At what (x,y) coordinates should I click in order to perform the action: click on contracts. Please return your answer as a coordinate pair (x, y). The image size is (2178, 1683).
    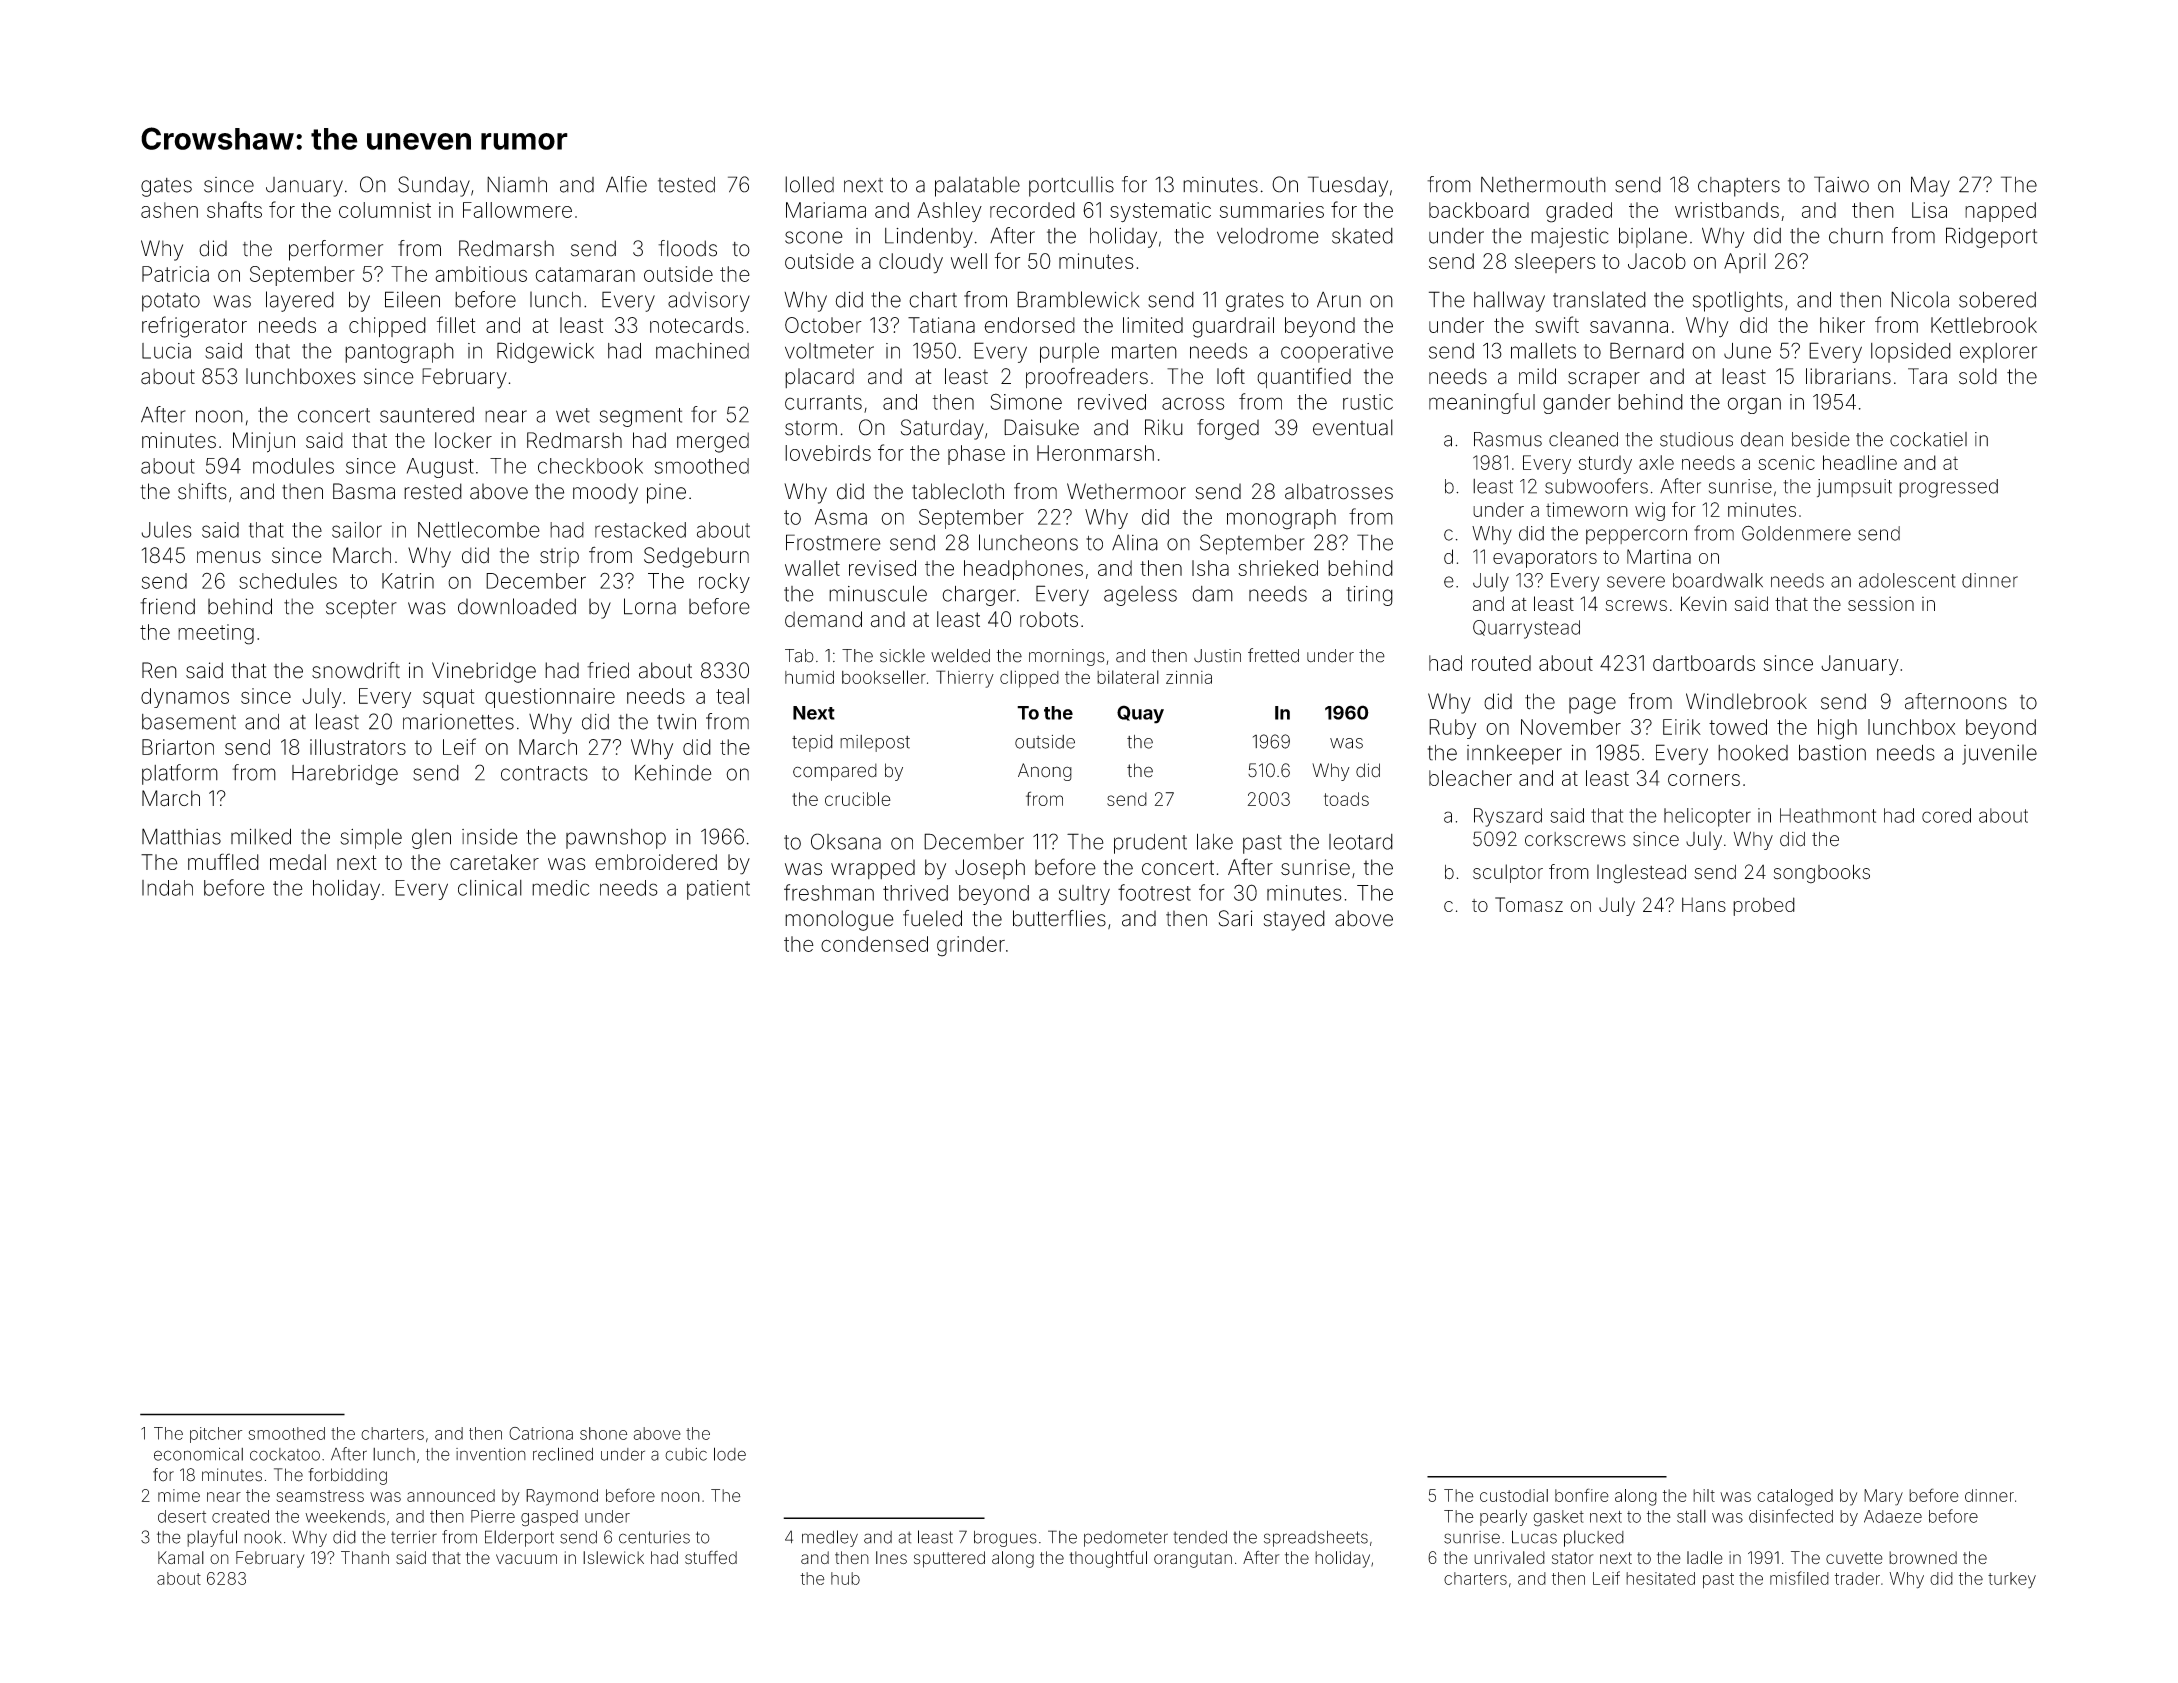
    Looking at the image, I should click on (544, 773).
